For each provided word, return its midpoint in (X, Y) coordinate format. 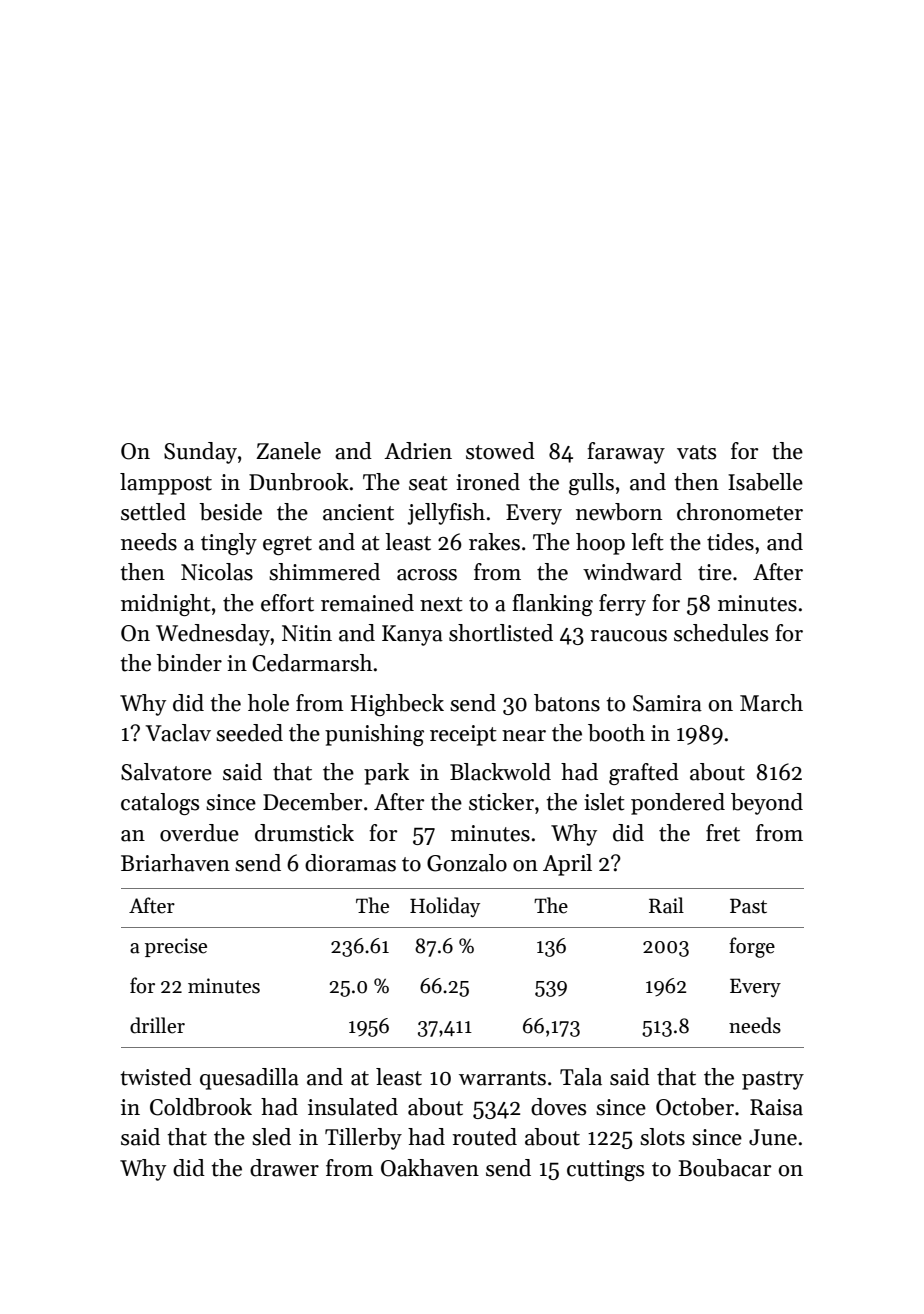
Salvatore (166, 772)
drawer (284, 1168)
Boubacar (725, 1168)
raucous (628, 636)
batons (567, 703)
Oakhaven (430, 1168)
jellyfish (446, 514)
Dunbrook (299, 482)
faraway (626, 453)
